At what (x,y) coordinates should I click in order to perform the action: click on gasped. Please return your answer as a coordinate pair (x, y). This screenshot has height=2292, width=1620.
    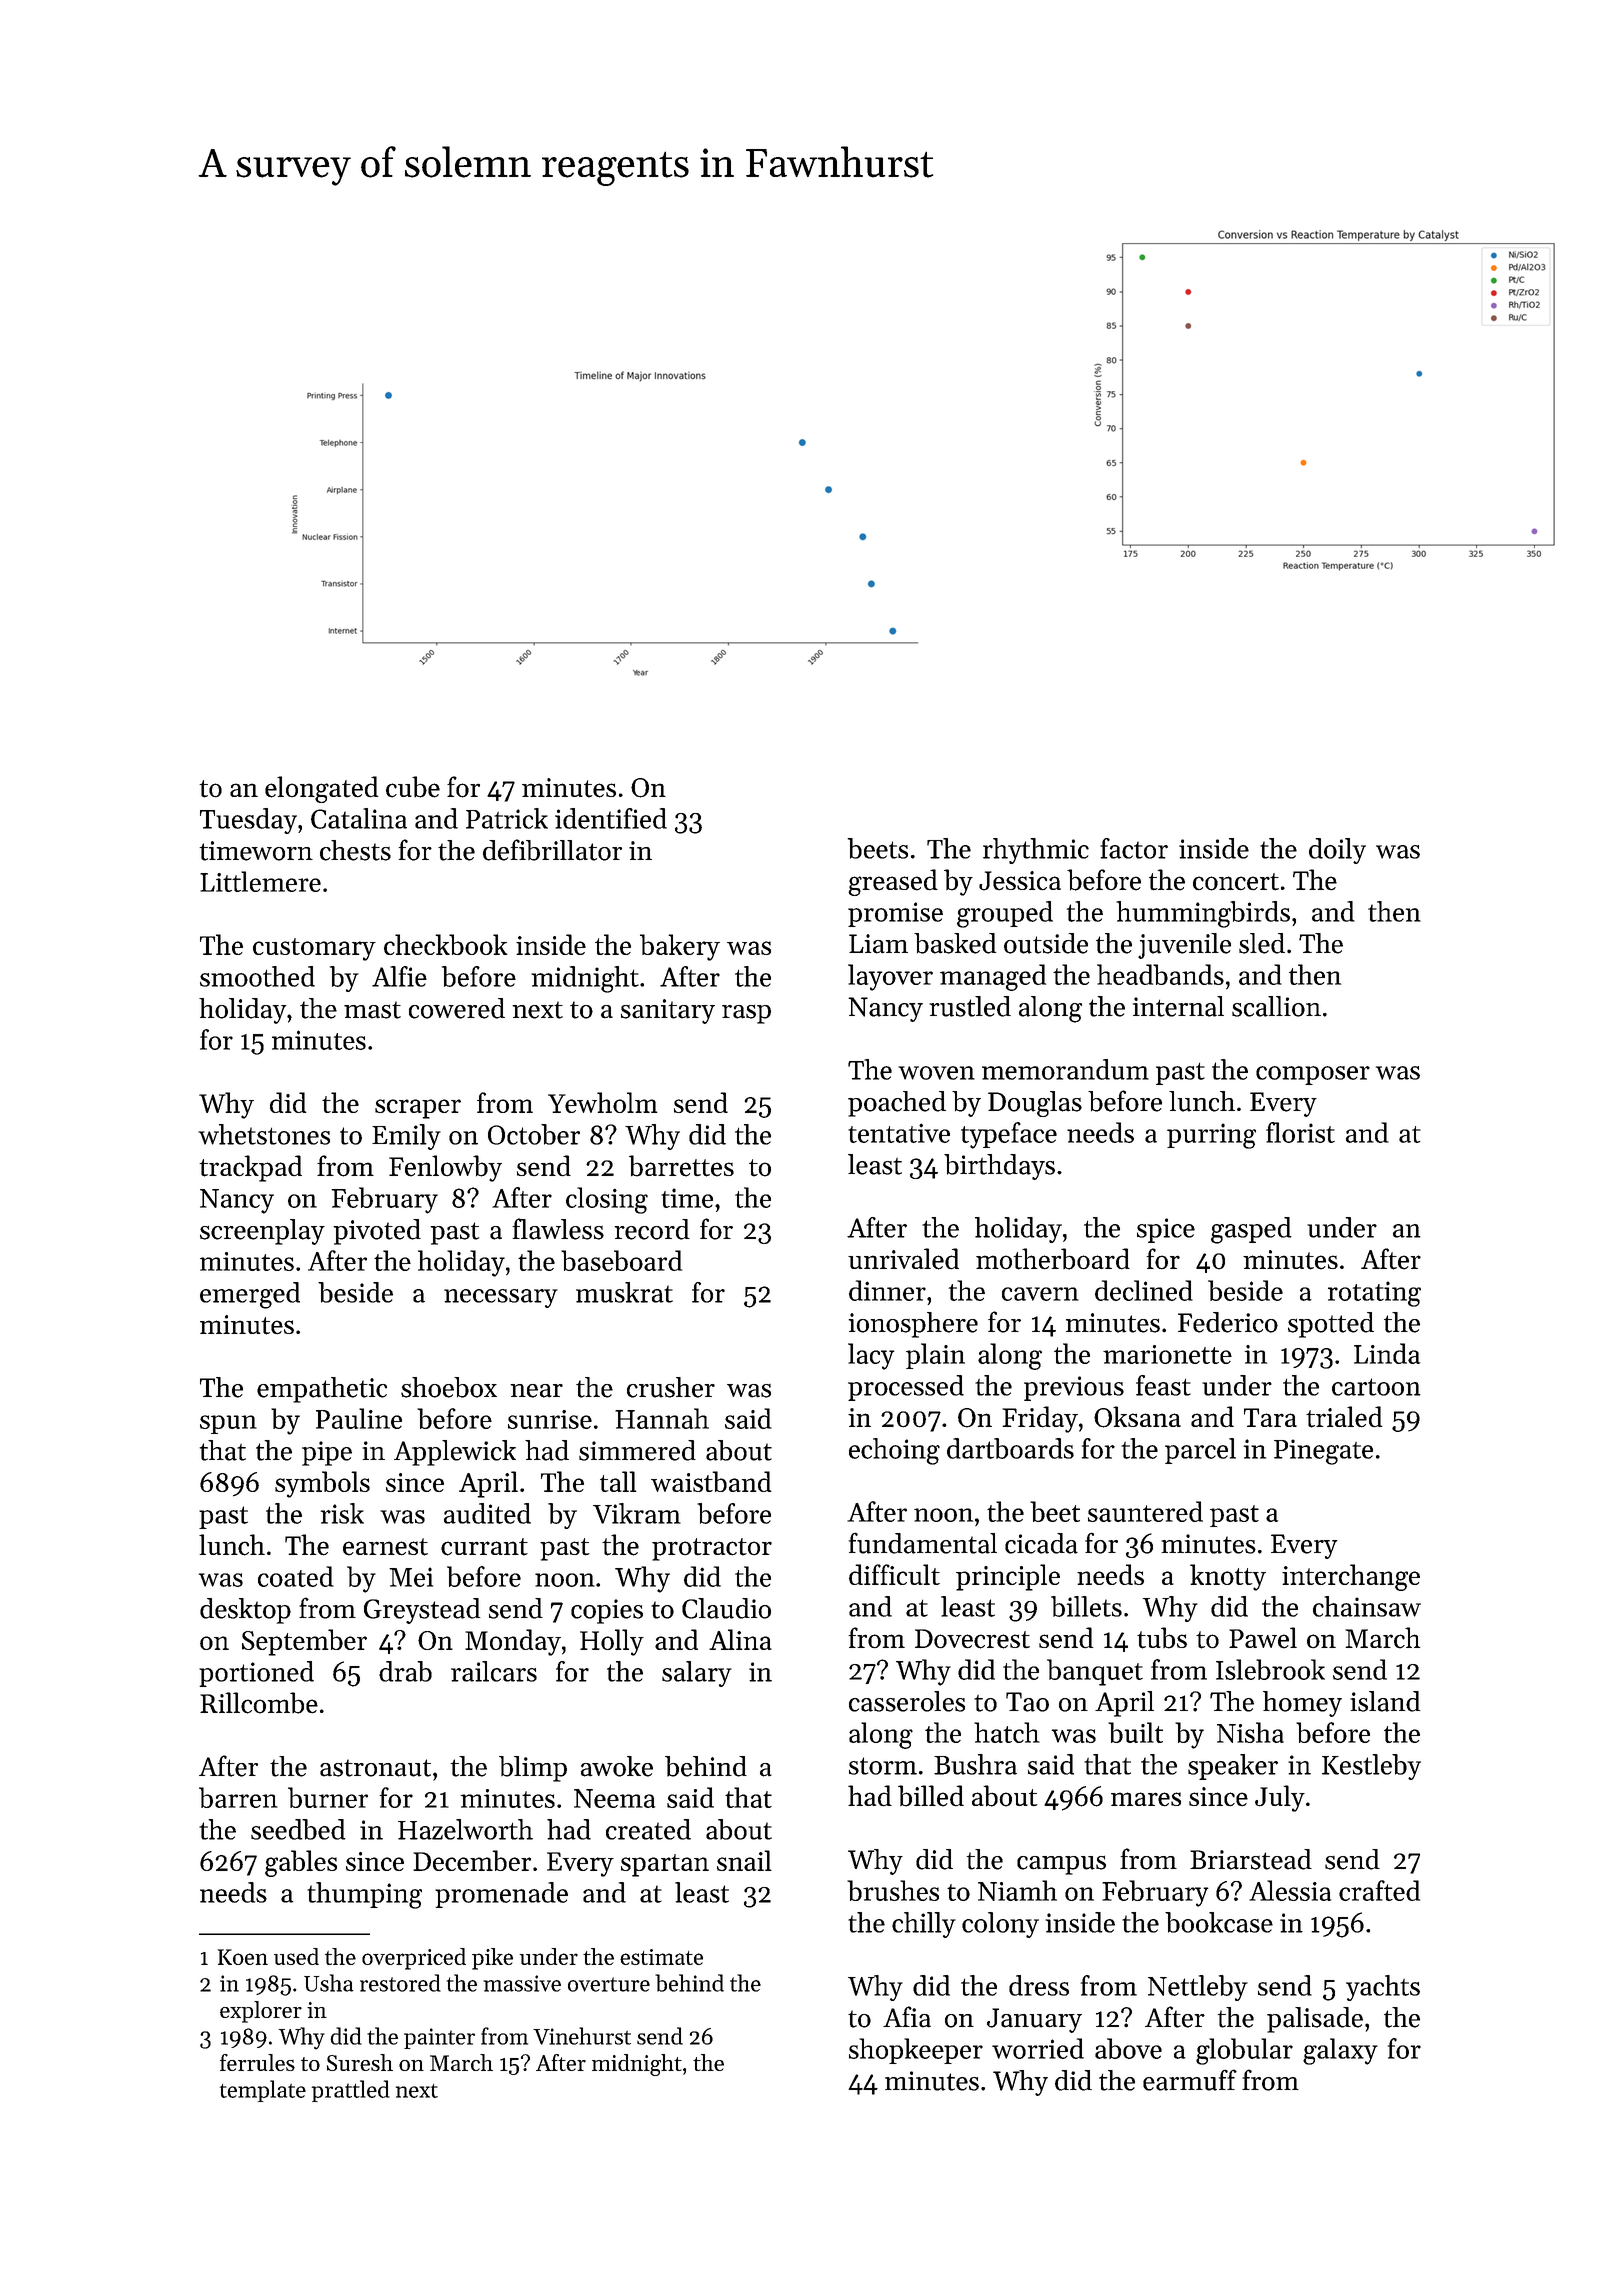
    Looking at the image, I should click on (1251, 1230).
